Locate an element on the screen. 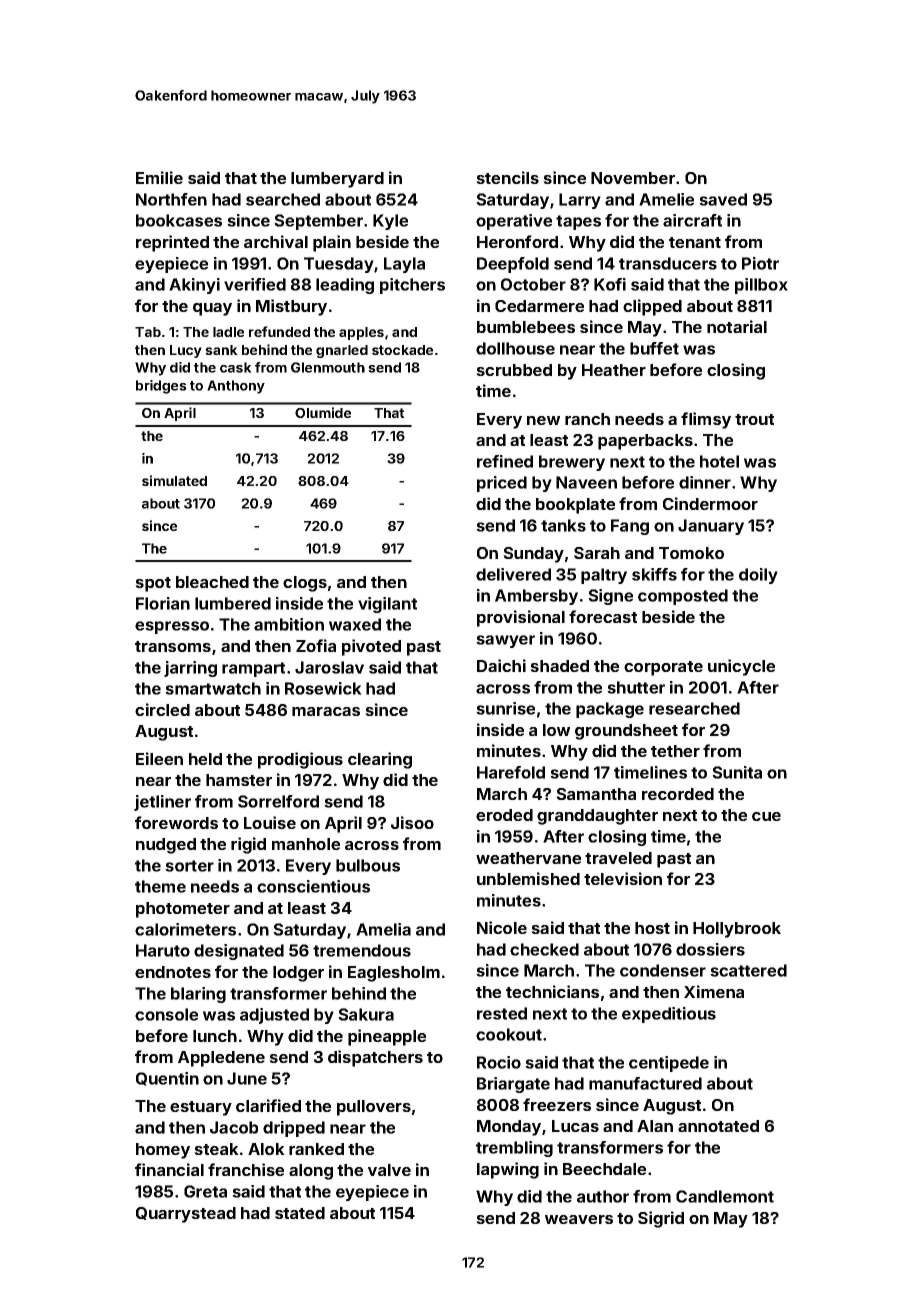 Image resolution: width=924 pixels, height=1311 pixels. smartwatch is located at coordinates (213, 688).
